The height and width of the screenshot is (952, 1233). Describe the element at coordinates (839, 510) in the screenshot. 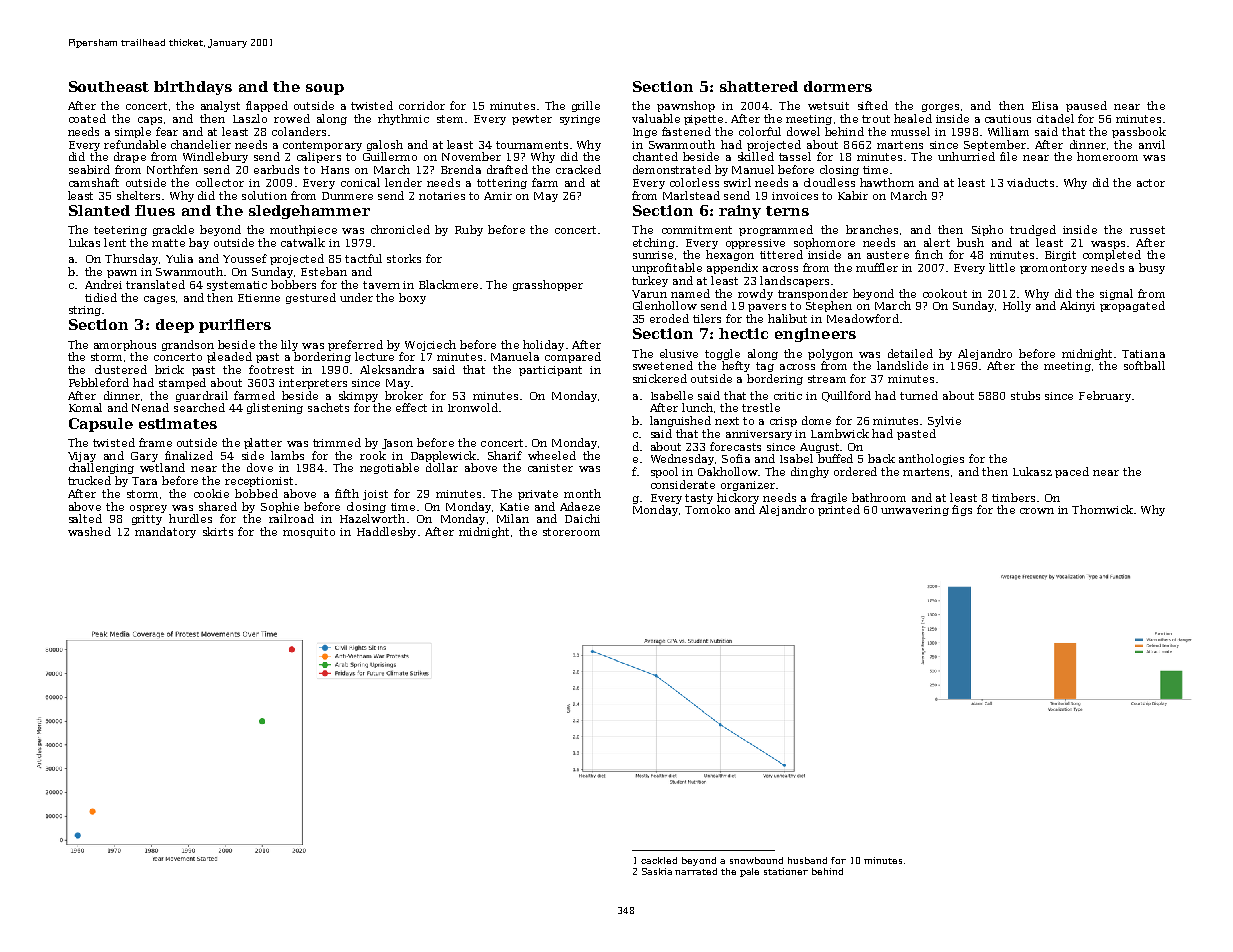

I see `printed` at that location.
